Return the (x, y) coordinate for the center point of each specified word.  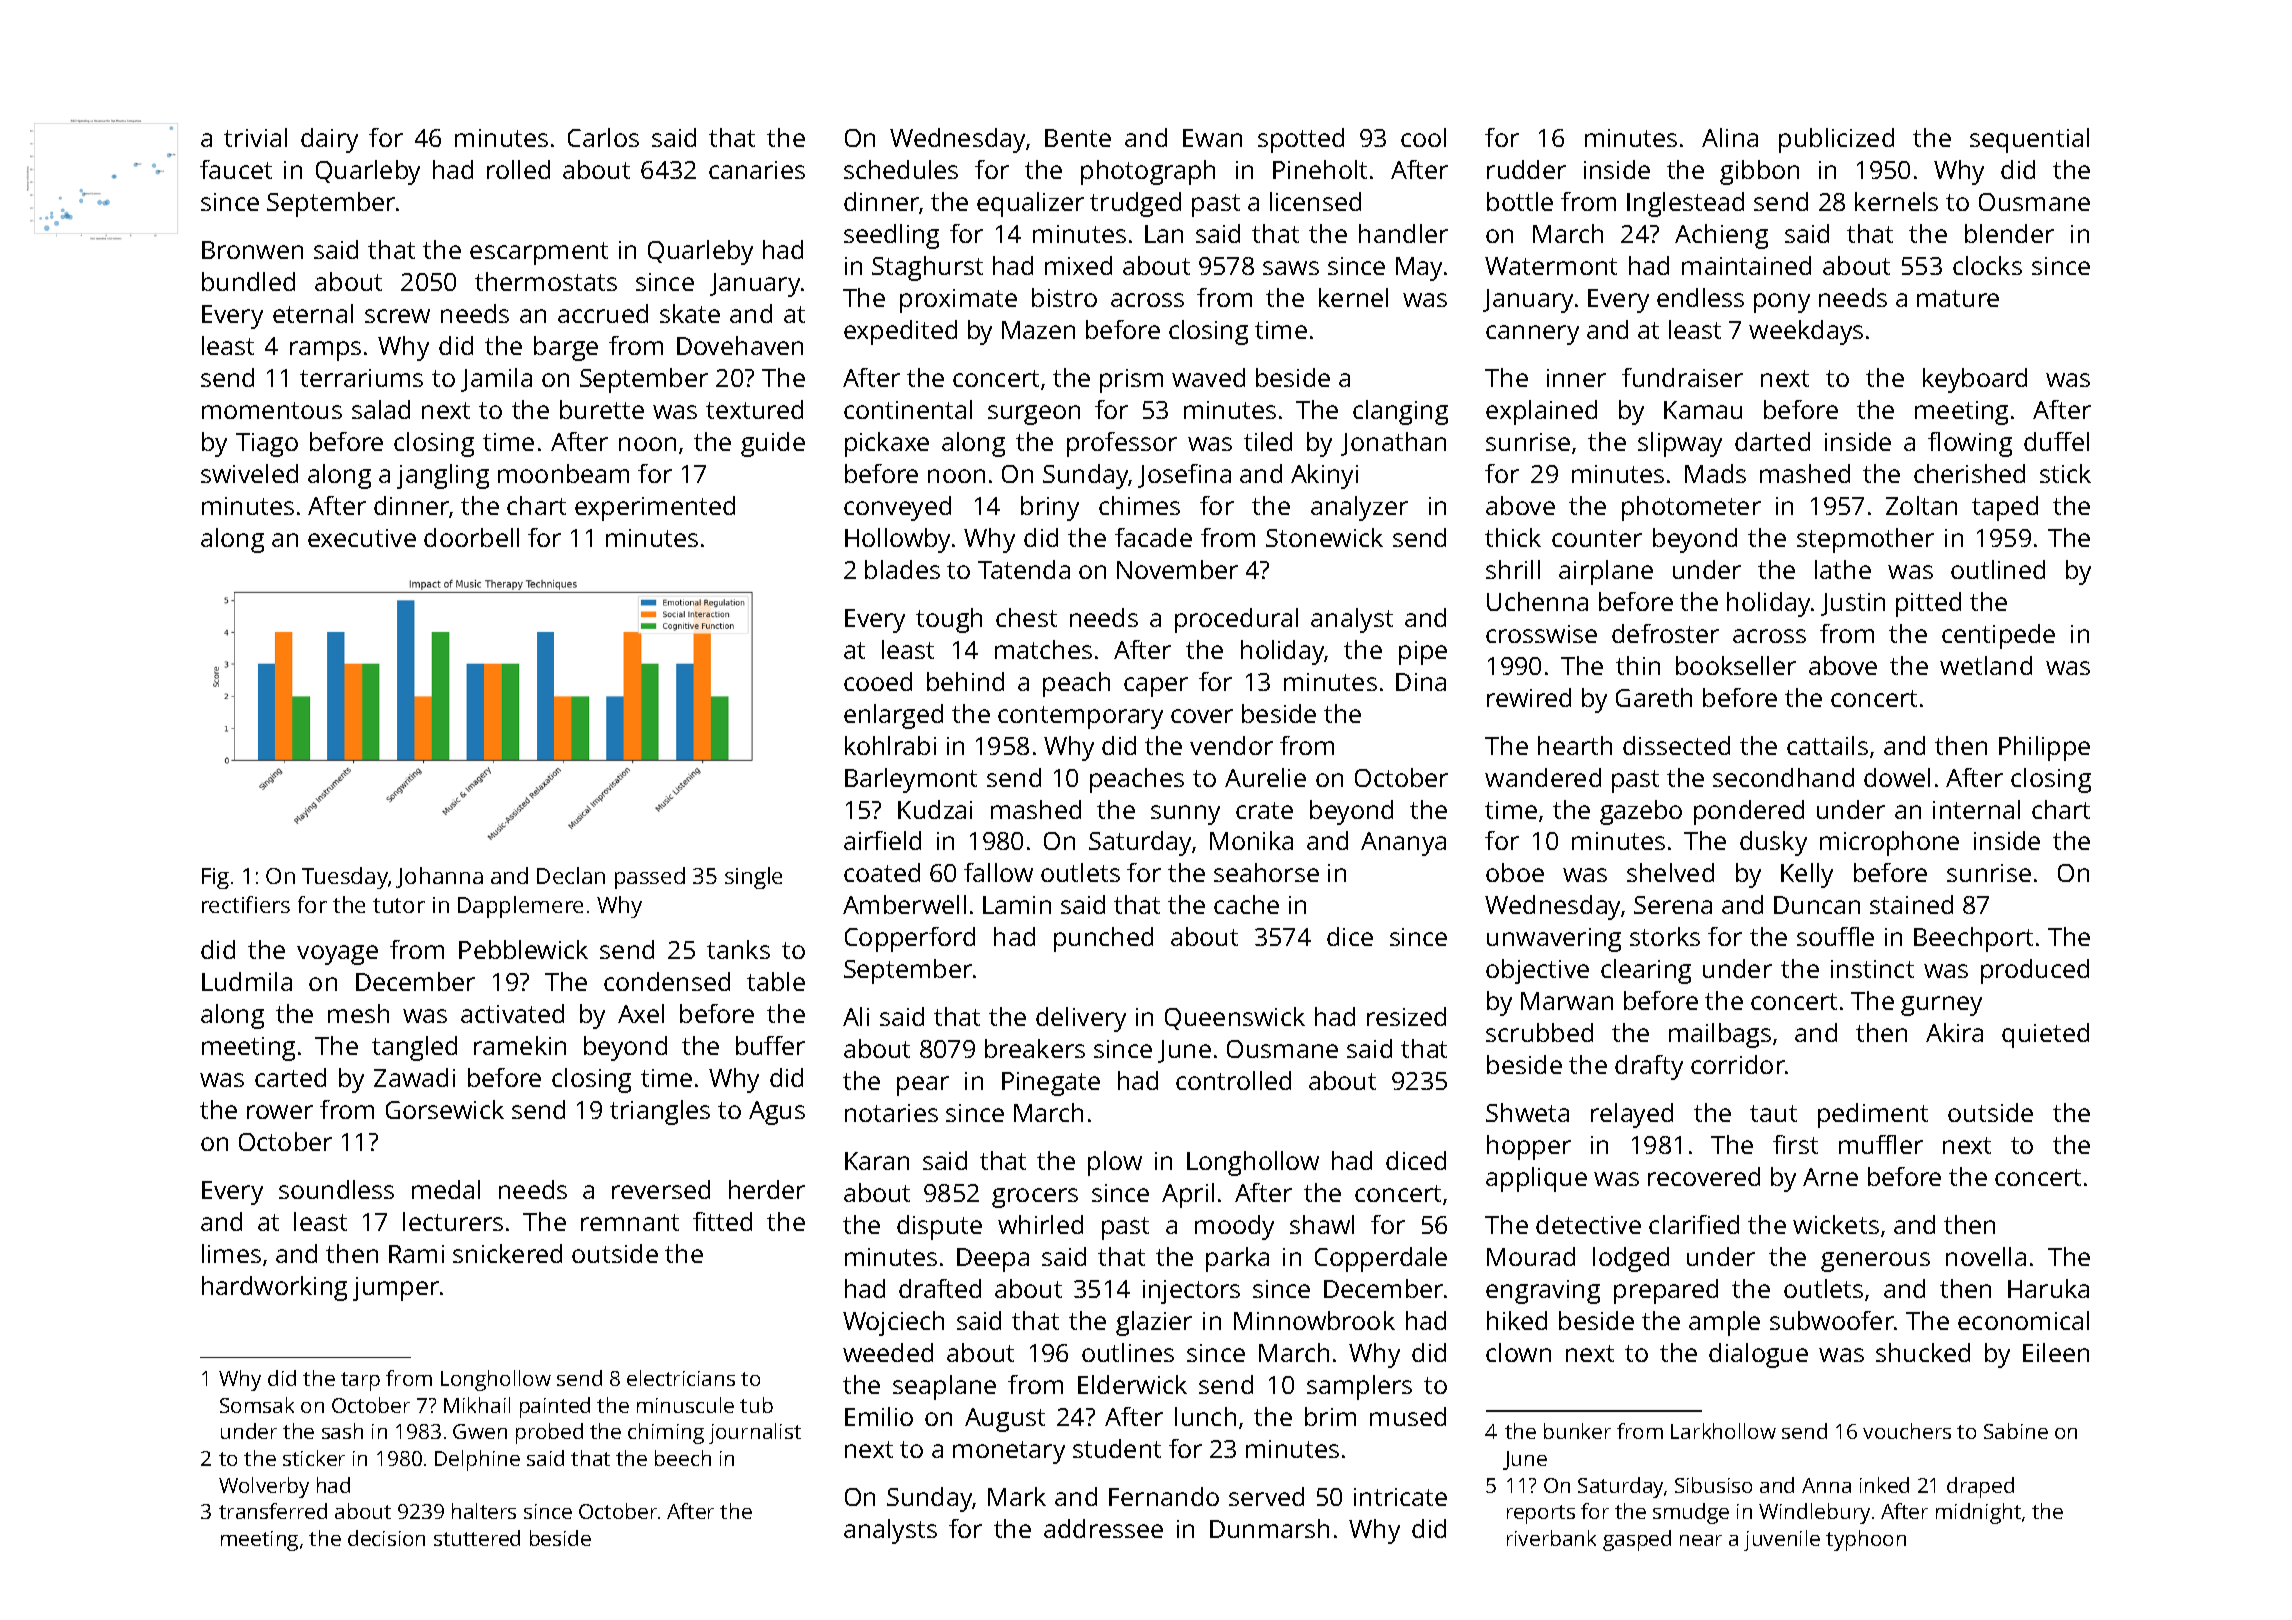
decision (386, 1538)
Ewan (1212, 138)
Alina (1730, 137)
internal (1976, 809)
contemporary (1080, 717)
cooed (878, 681)
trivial (255, 137)
